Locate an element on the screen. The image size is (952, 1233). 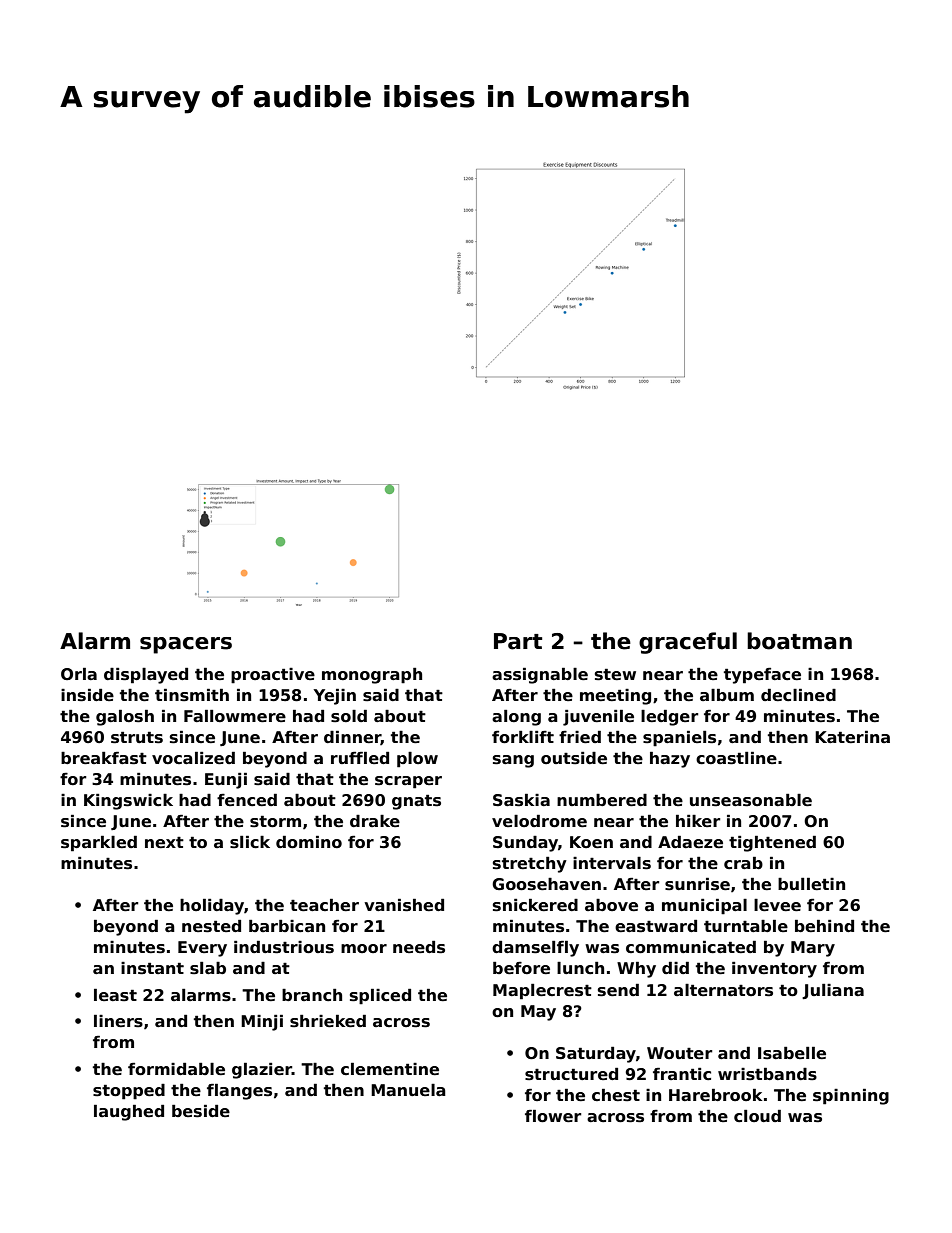
alternators is located at coordinates (723, 990).
